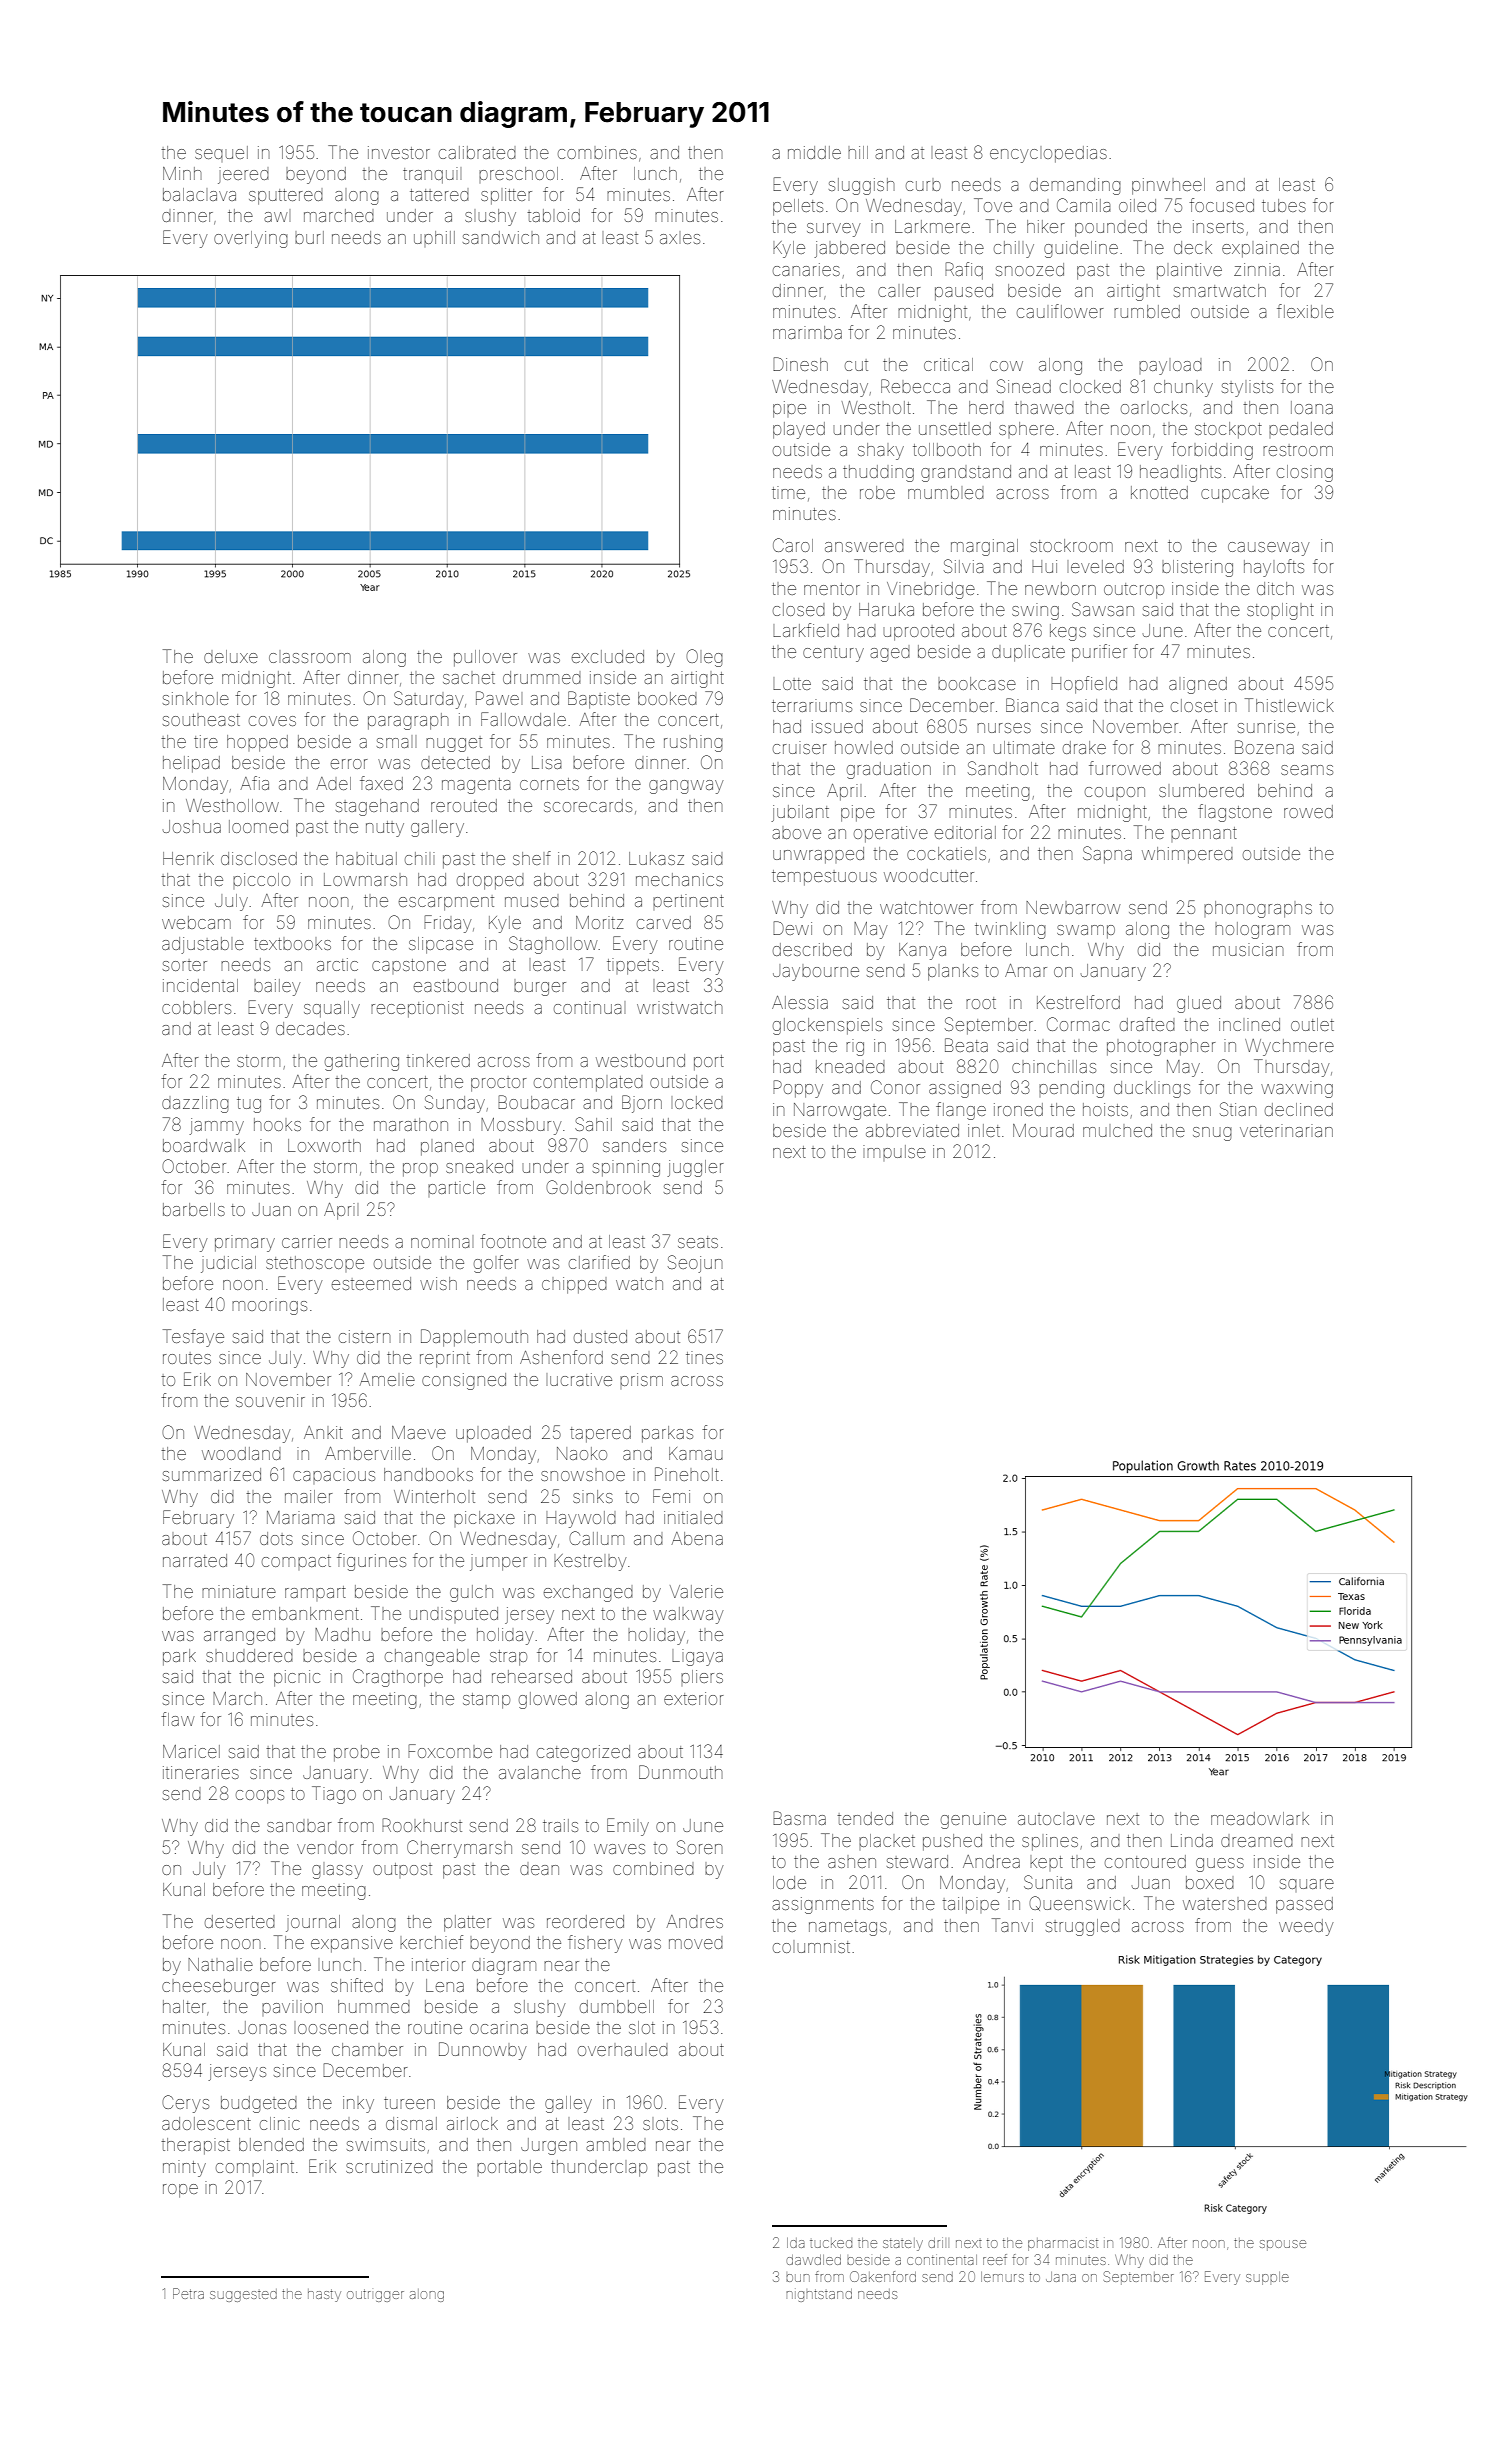 Image resolution: width=1496 pixels, height=2464 pixels. Describe the element at coordinates (1107, 855) in the page. I see `Sapna` at that location.
